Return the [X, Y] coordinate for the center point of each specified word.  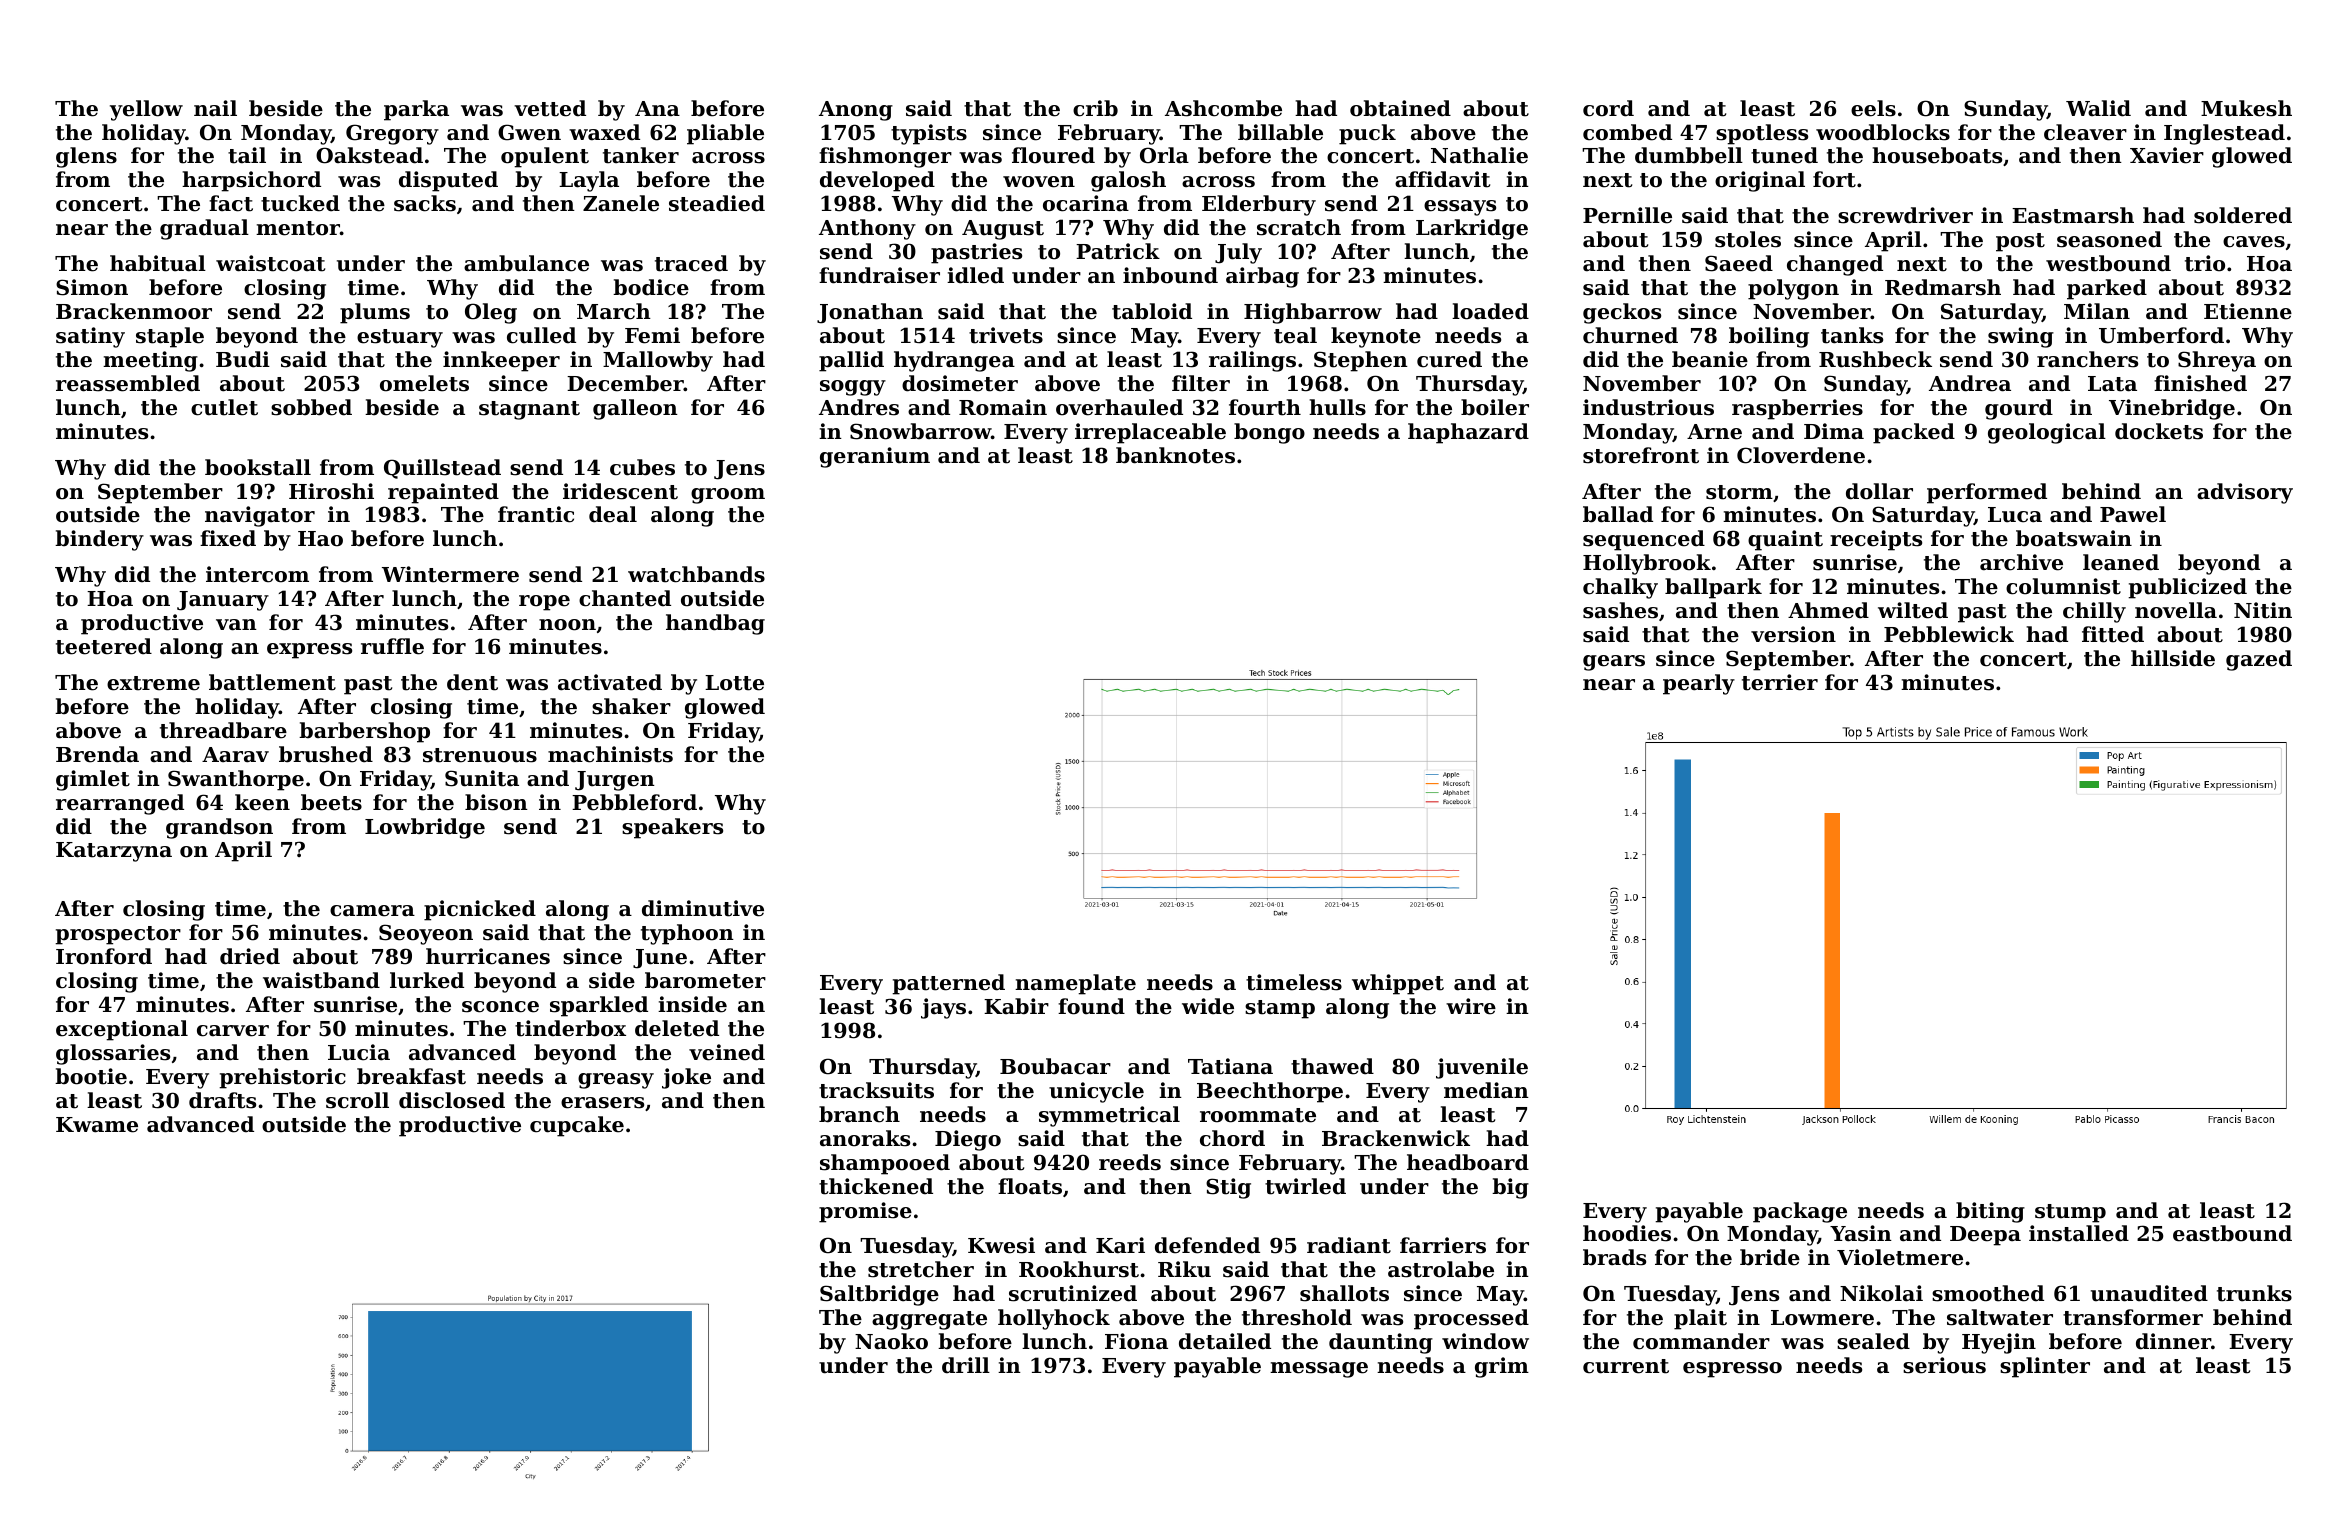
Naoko [891, 1341]
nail [215, 108]
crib [1095, 108]
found [1091, 1006]
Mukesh [2246, 108]
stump [2070, 1213]
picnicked [480, 910]
